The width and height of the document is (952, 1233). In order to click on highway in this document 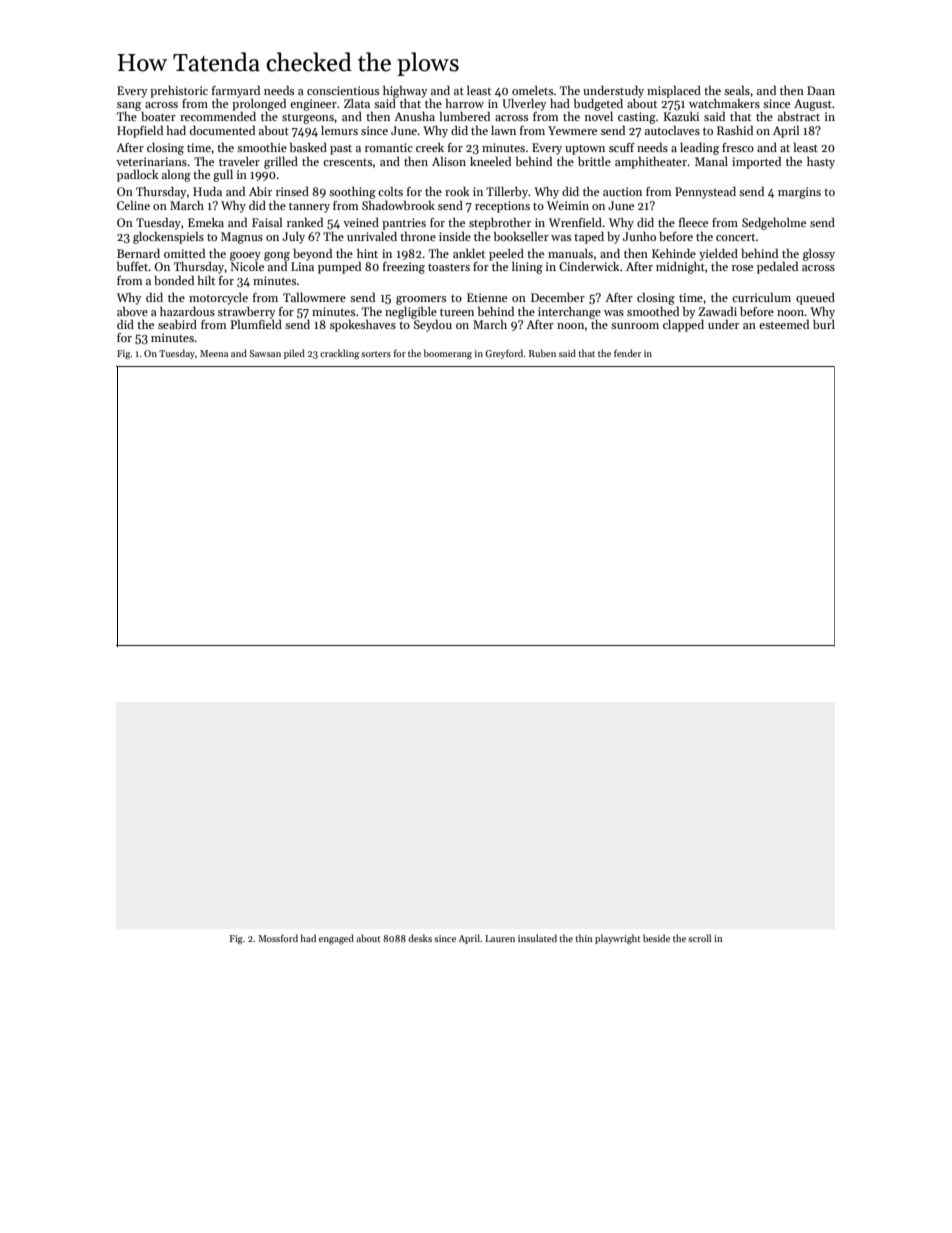, I will do `click(405, 91)`.
